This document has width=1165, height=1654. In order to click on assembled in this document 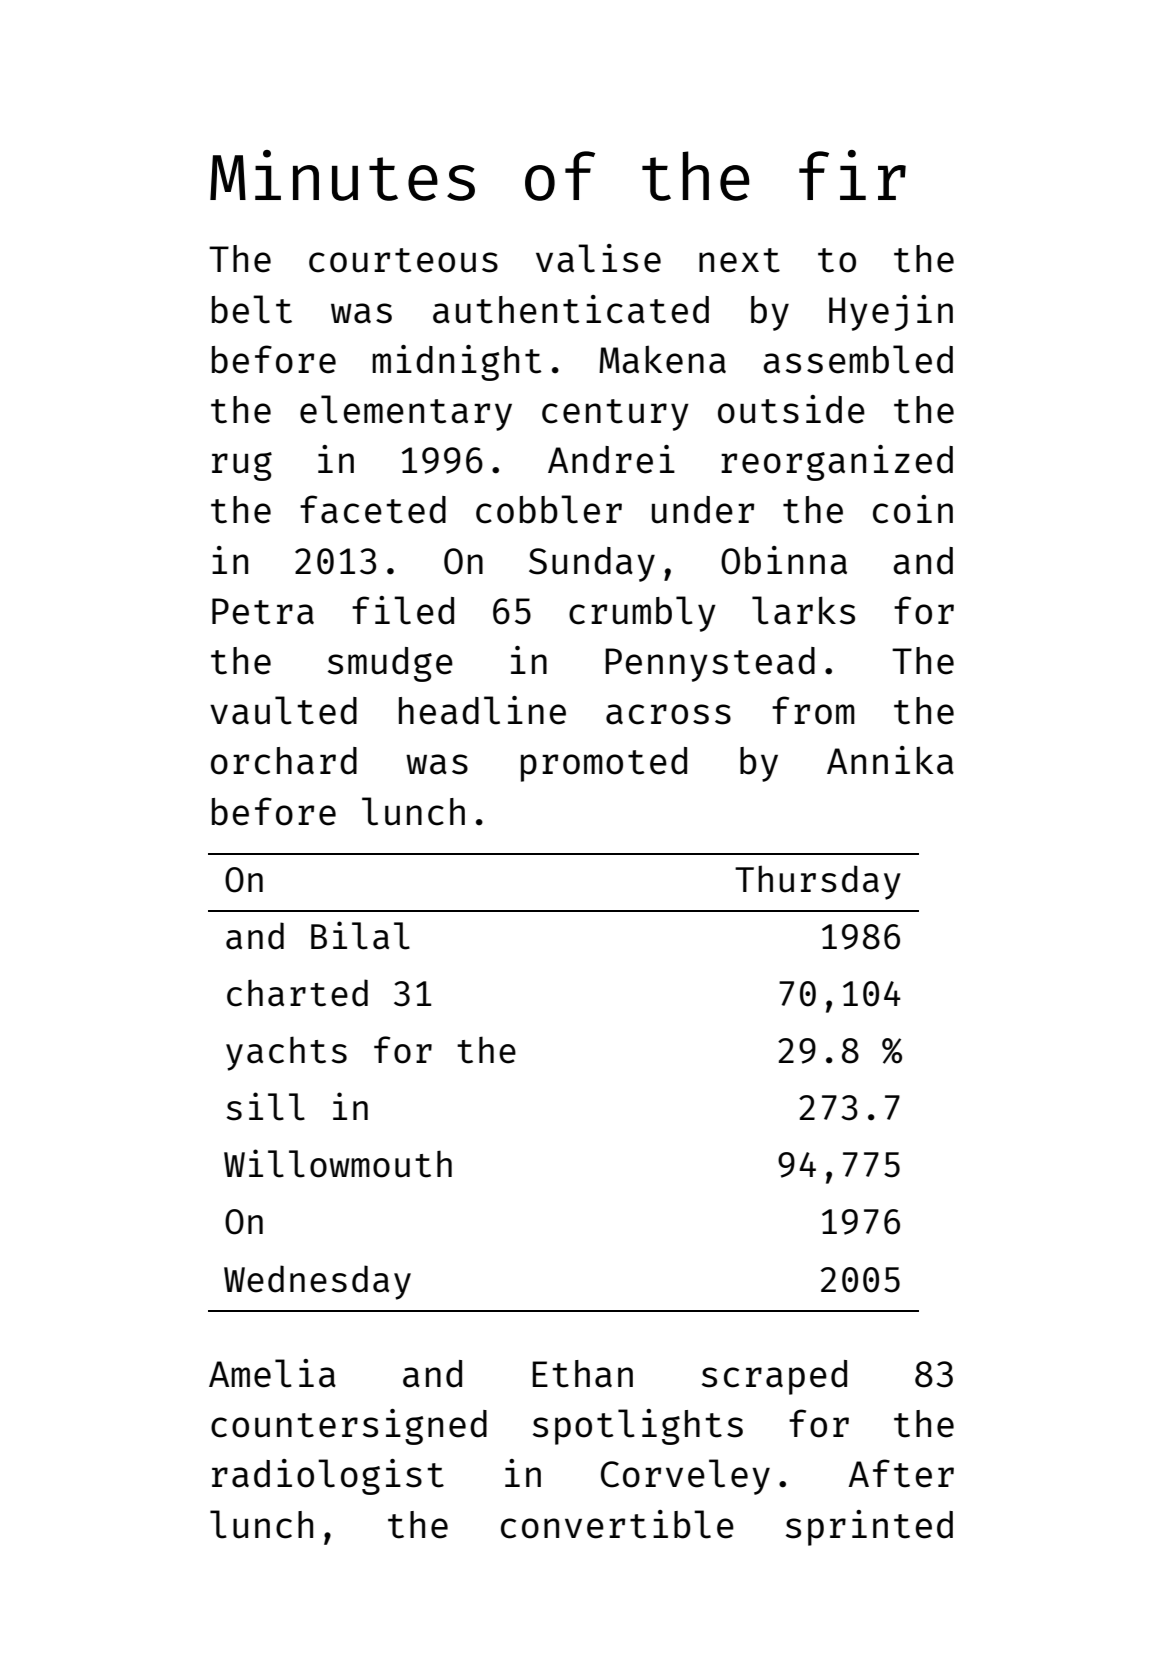, I will do `click(858, 359)`.
